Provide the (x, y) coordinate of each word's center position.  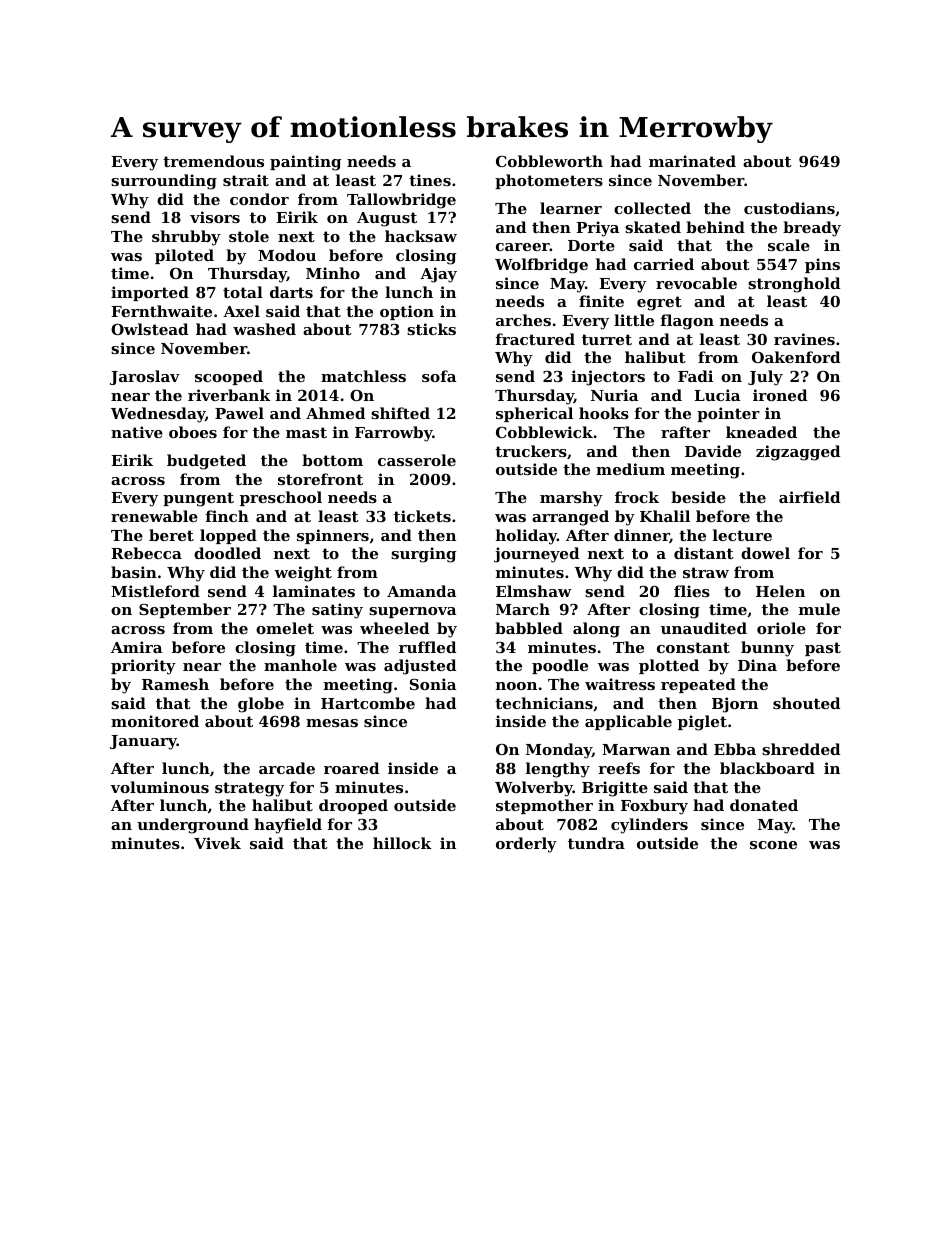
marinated (692, 161)
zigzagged (798, 453)
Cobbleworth (549, 161)
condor (259, 199)
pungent (198, 499)
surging (423, 555)
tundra (596, 843)
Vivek (217, 843)
